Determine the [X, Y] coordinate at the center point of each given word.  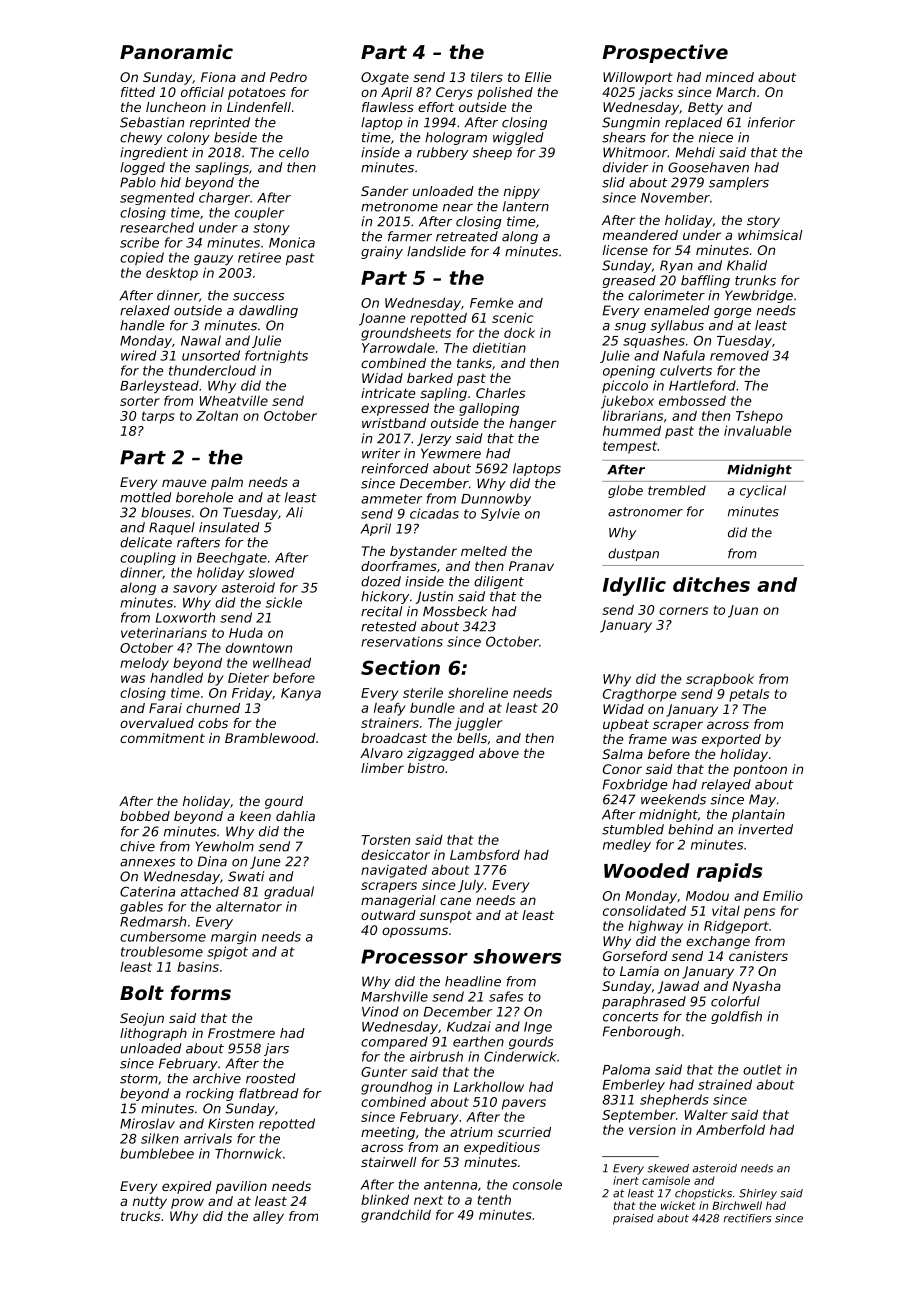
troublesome [162, 951]
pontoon [760, 771]
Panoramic [176, 51]
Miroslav [147, 1123]
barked [430, 378]
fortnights [276, 356]
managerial [398, 901]
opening [629, 371]
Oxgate [385, 78]
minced [730, 77]
